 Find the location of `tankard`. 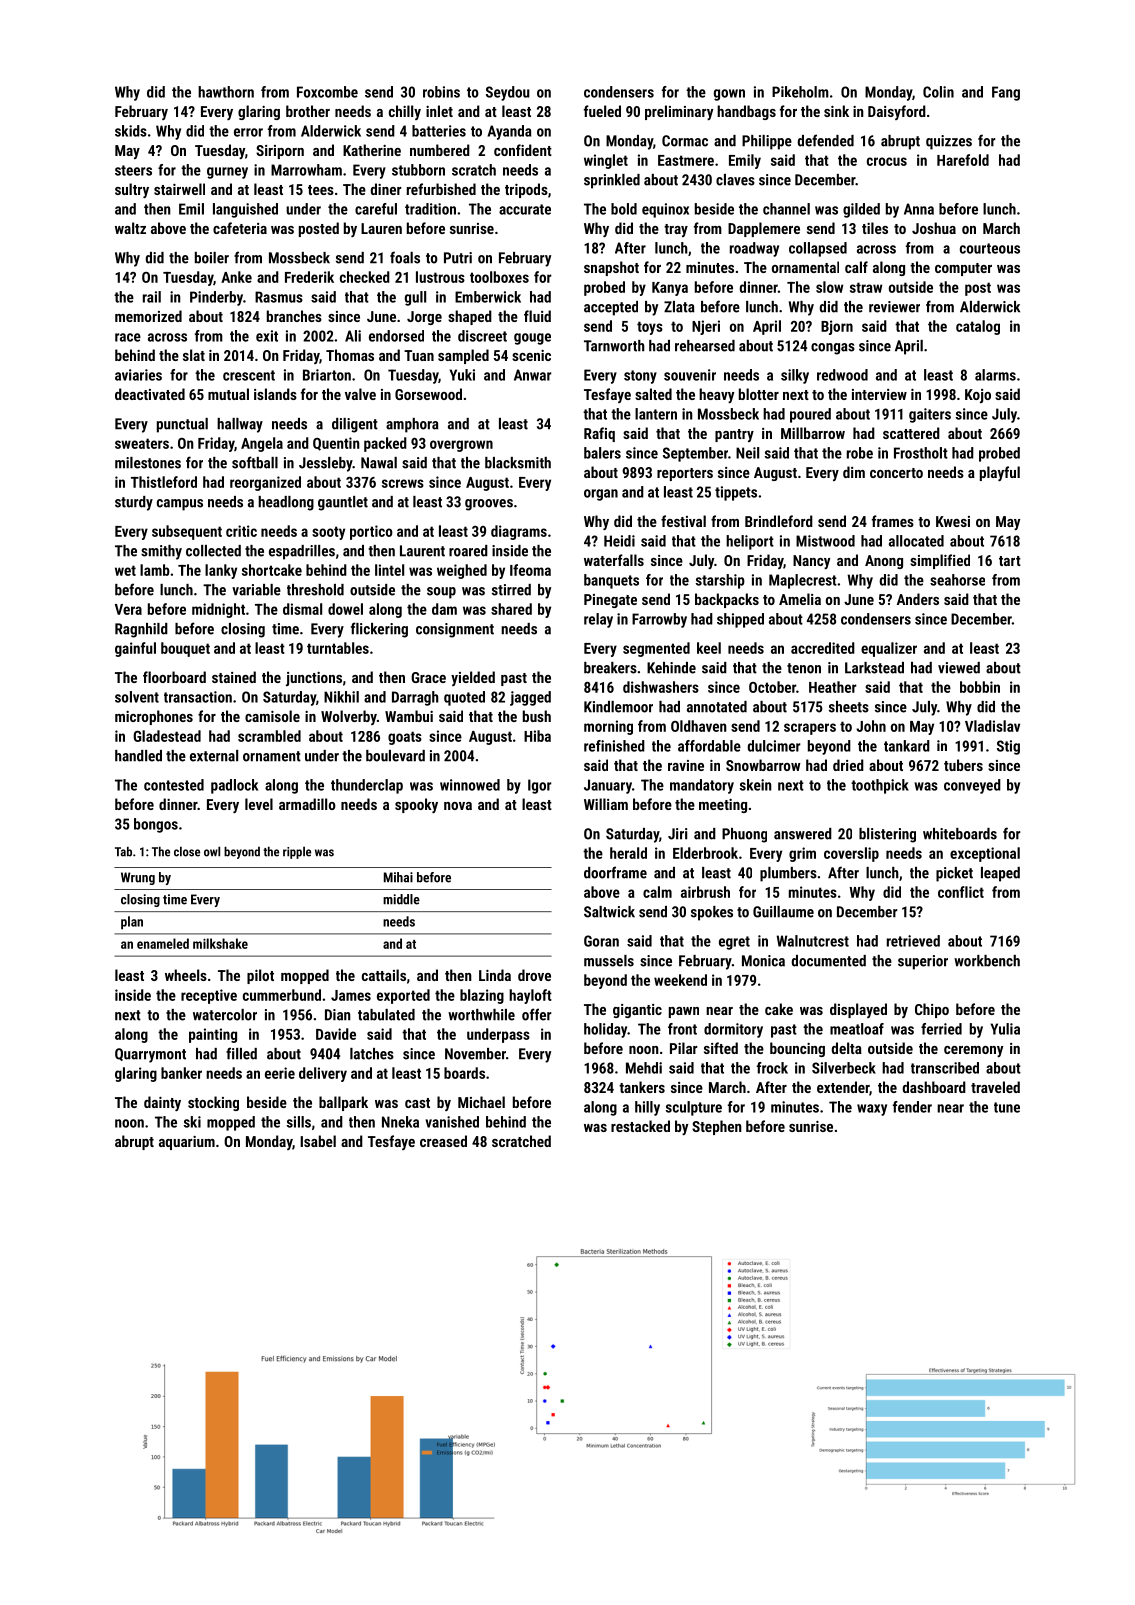

tankard is located at coordinates (907, 746).
